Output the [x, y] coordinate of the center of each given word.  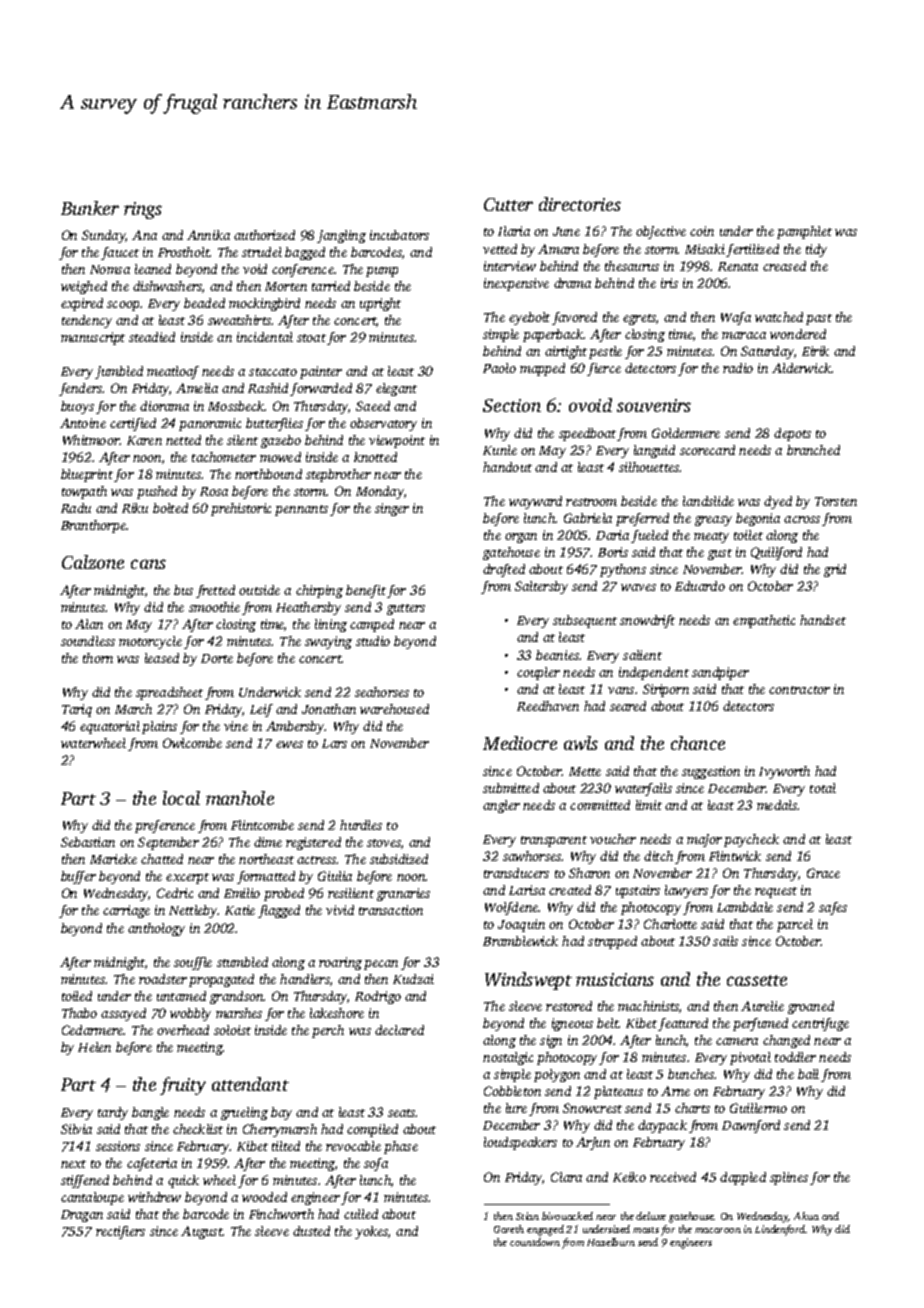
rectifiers [120, 1232]
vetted [500, 249]
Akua [806, 1216]
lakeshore [337, 1013]
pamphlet [804, 232]
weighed [84, 287]
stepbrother [338, 475]
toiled [77, 996]
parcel [795, 925]
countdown [535, 1242]
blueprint [87, 475]
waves [638, 587]
